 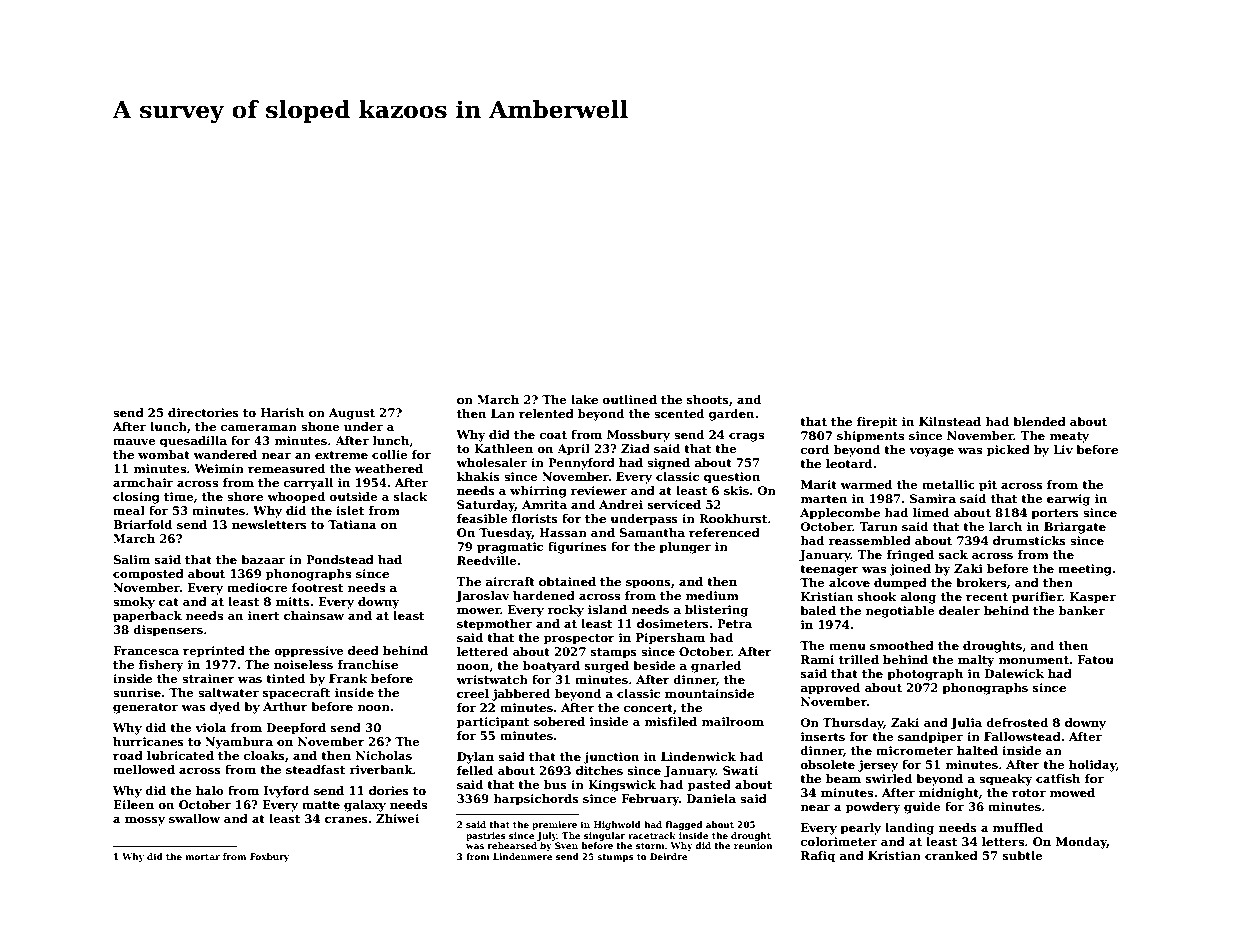 What do you see at coordinates (948, 484) in the screenshot?
I see `metallic` at bounding box center [948, 484].
